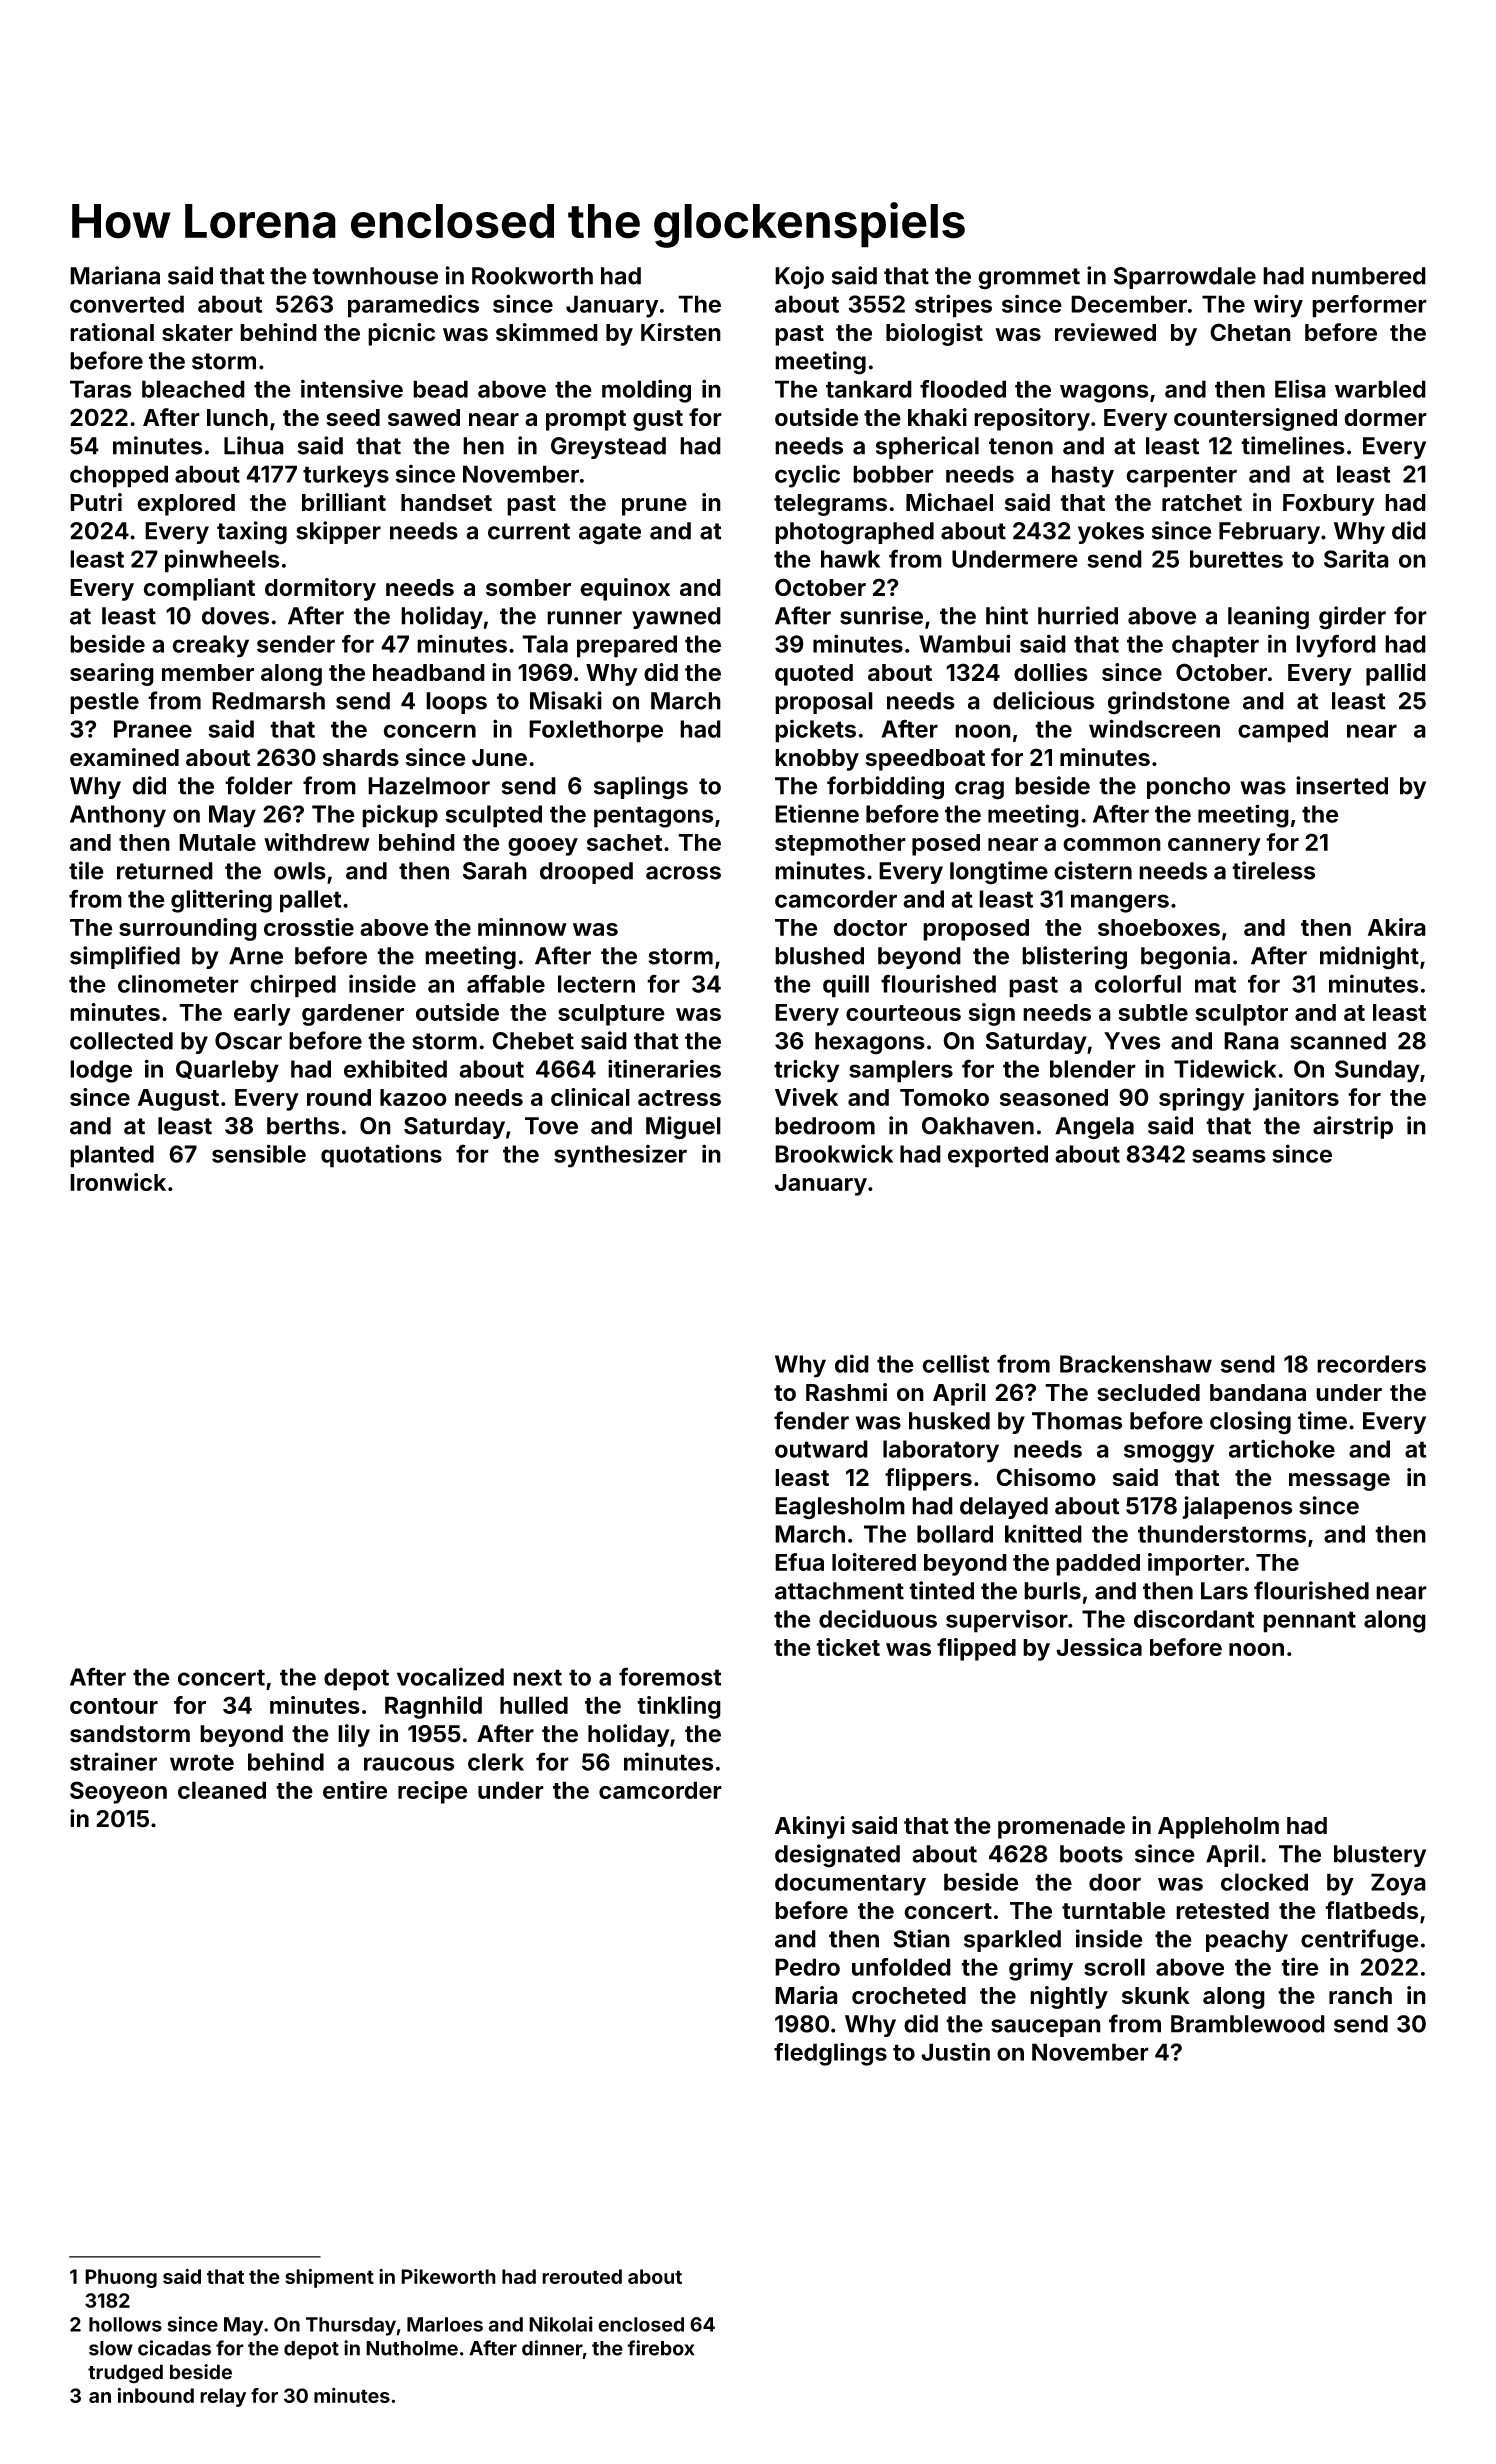  I want to click on sensible, so click(259, 1153).
